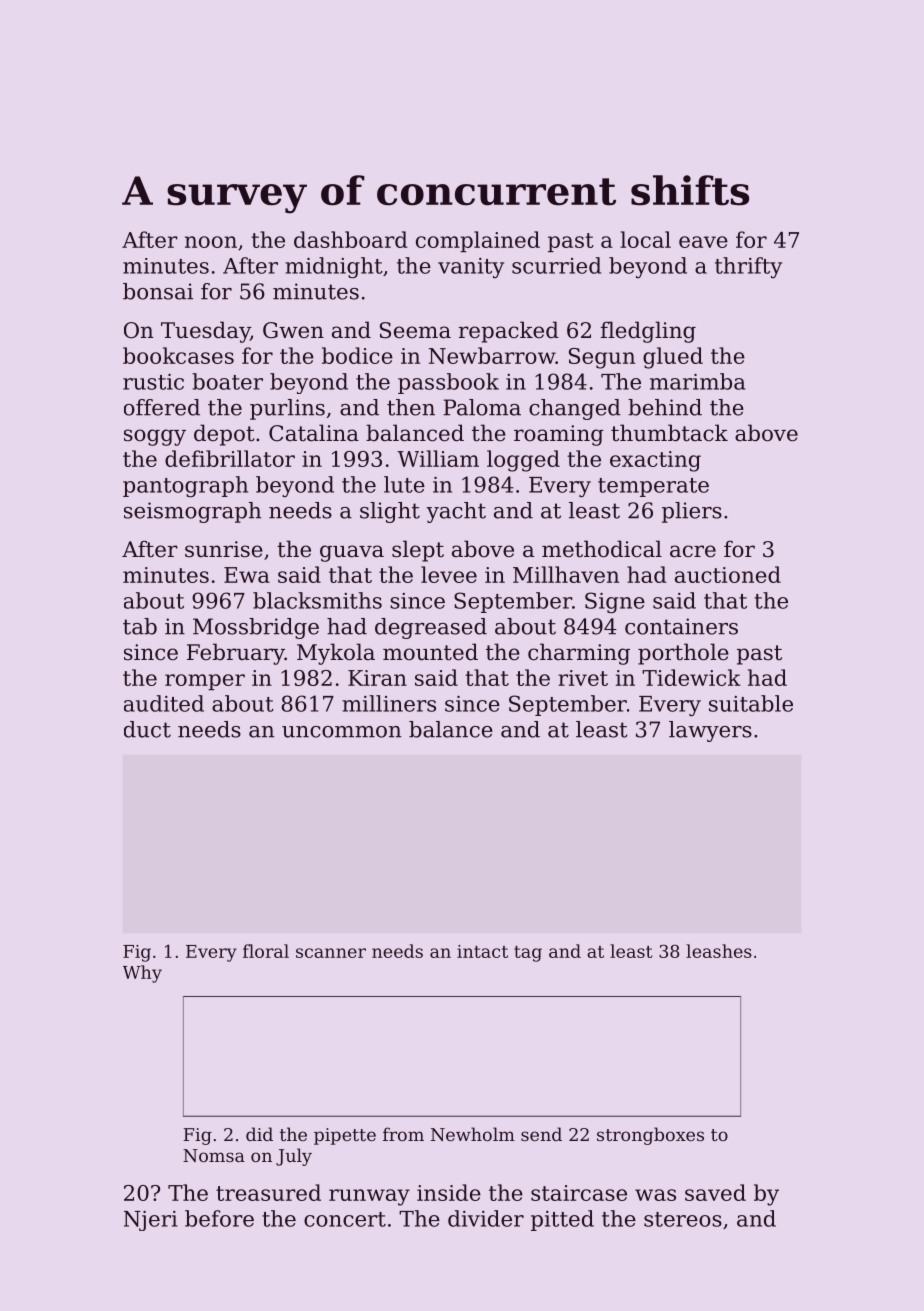  I want to click on noon, so click(211, 242).
